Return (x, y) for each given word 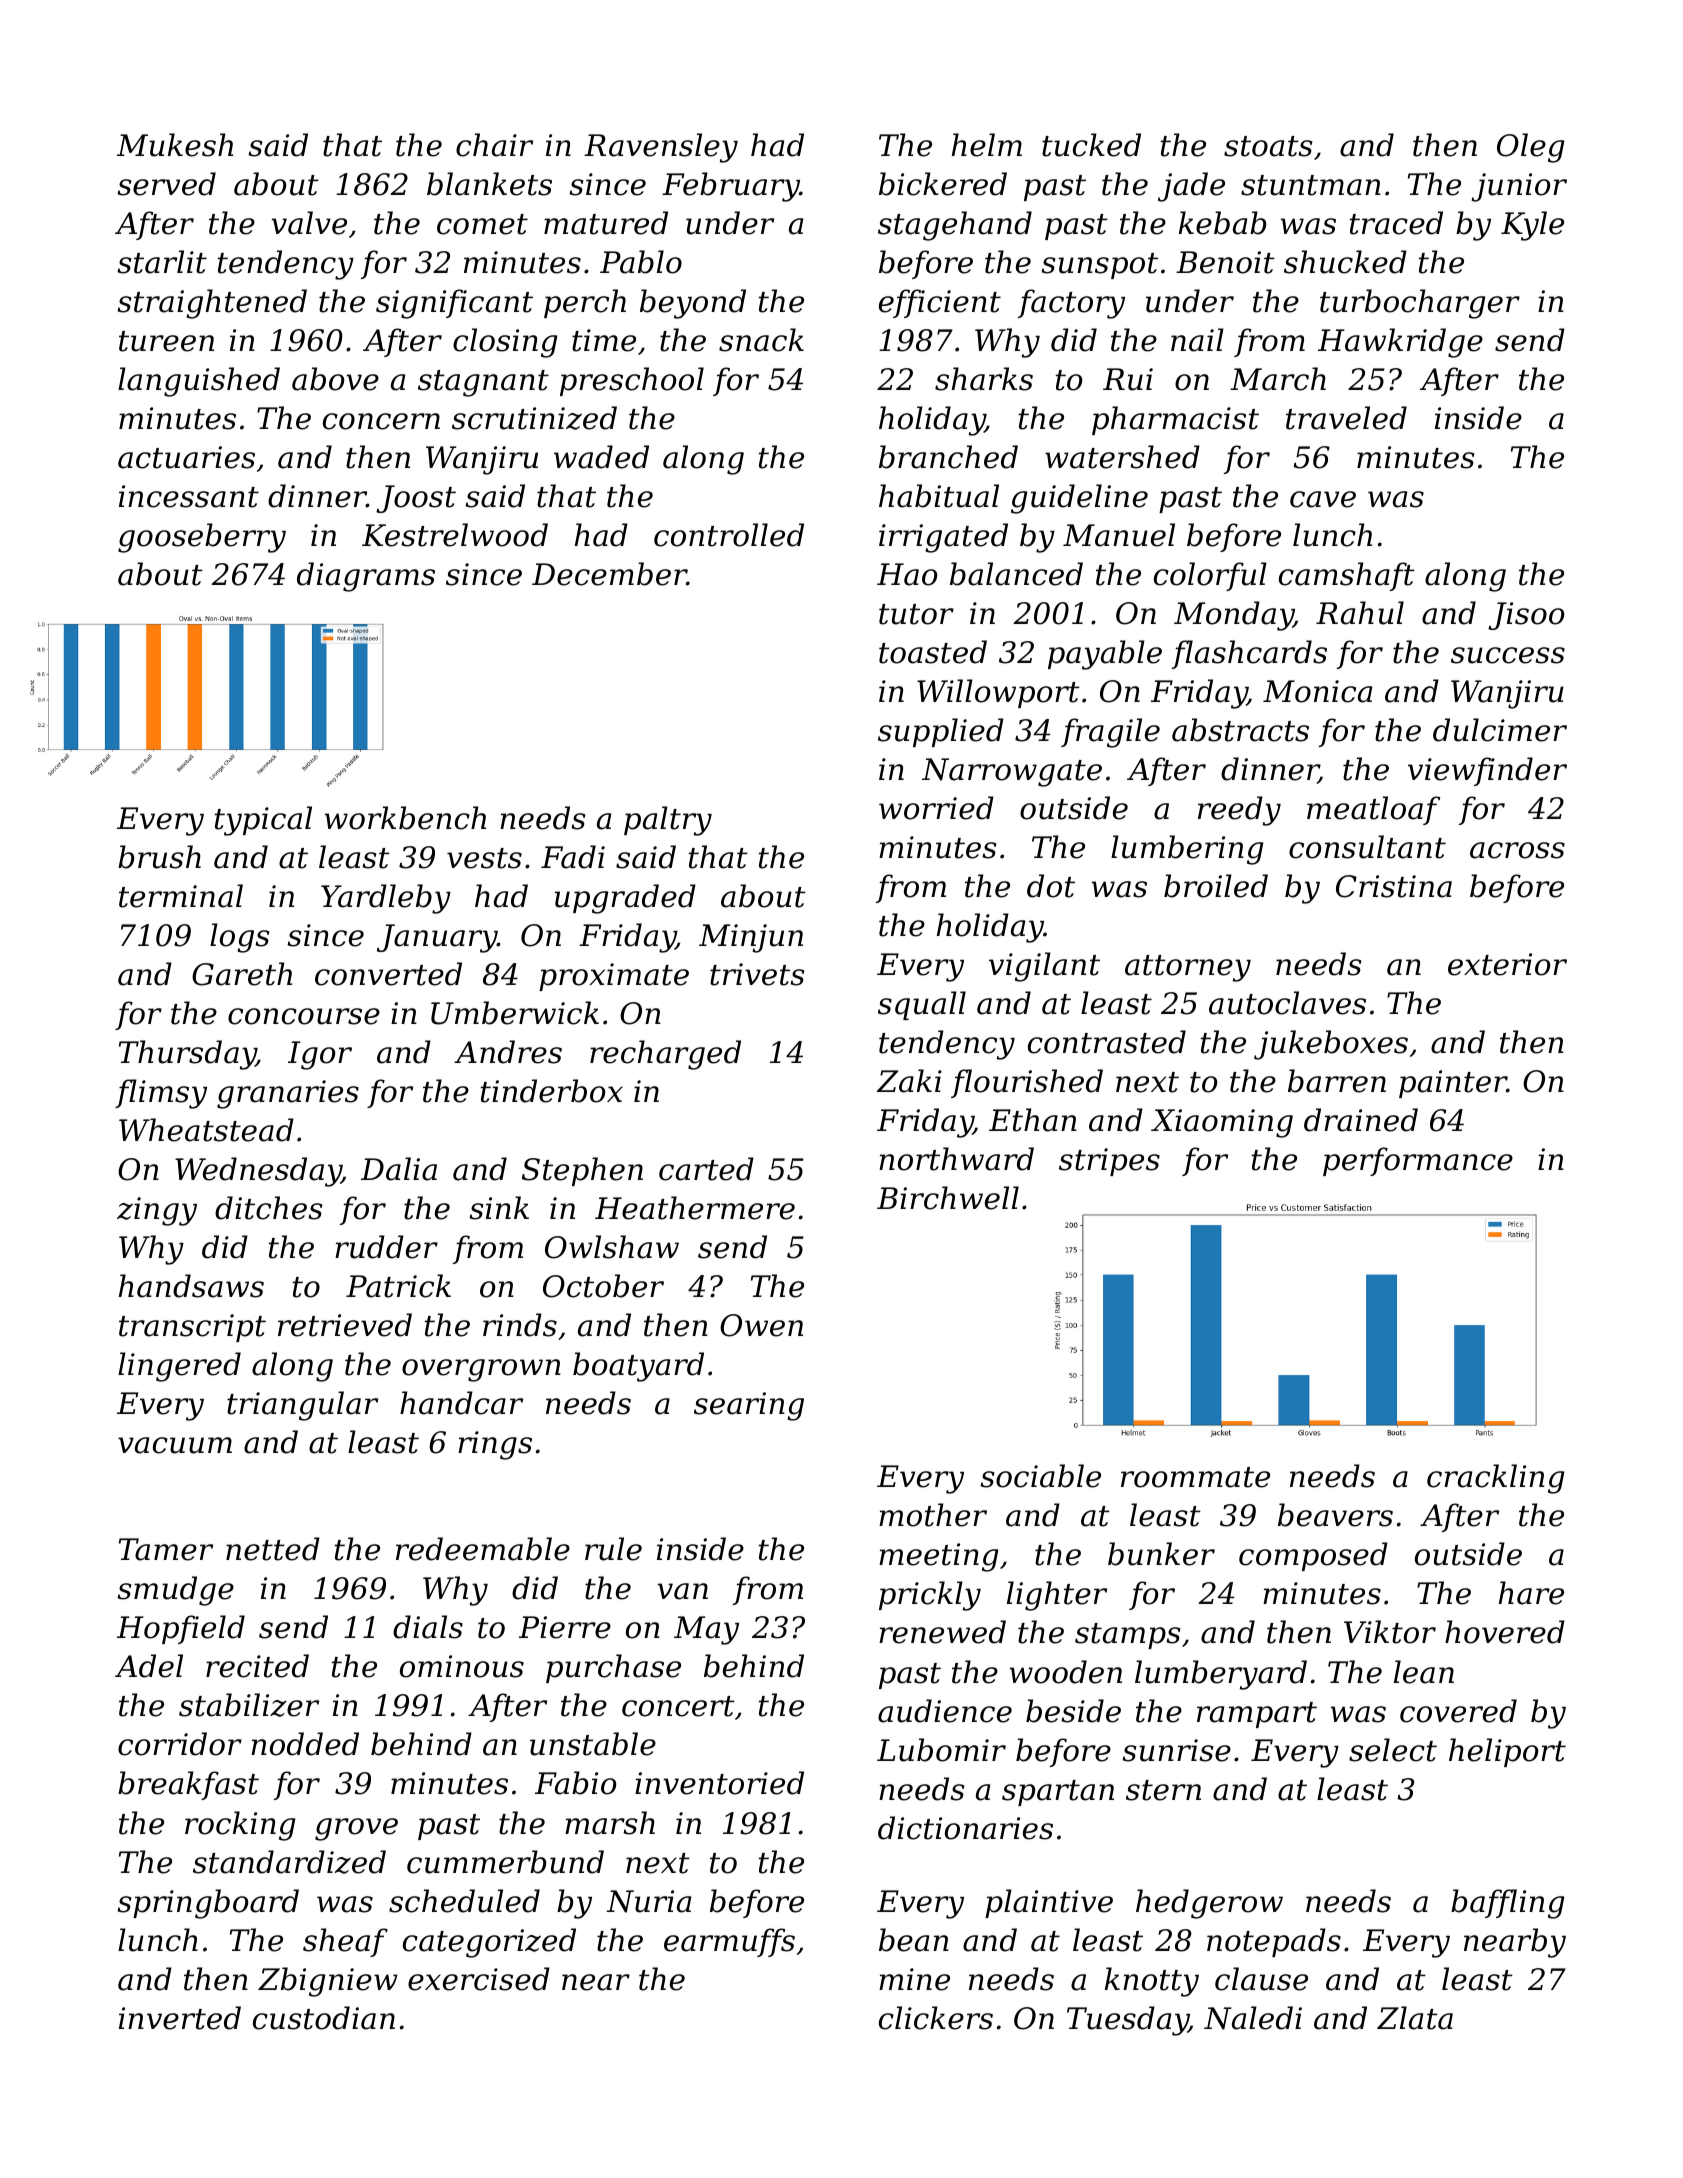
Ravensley (661, 148)
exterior (1507, 964)
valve (309, 223)
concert (678, 1706)
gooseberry (202, 538)
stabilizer (249, 1705)
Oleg (1530, 148)
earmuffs (729, 1942)
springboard (208, 1904)
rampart (1257, 1715)
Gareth (242, 974)
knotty (1152, 1982)
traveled (1346, 418)
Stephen (582, 1171)
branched (948, 457)
